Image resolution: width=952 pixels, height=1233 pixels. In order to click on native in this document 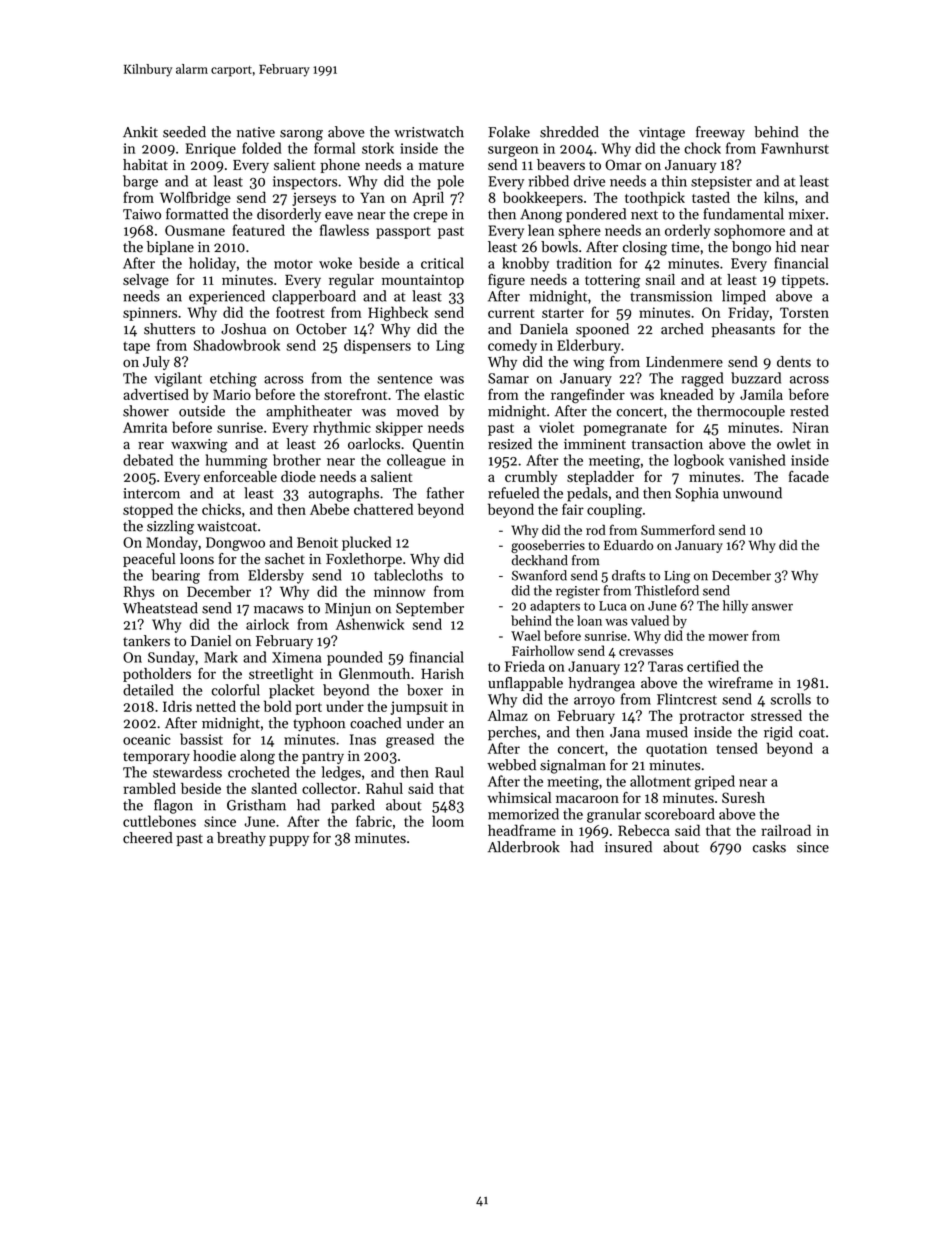, I will do `click(256, 132)`.
